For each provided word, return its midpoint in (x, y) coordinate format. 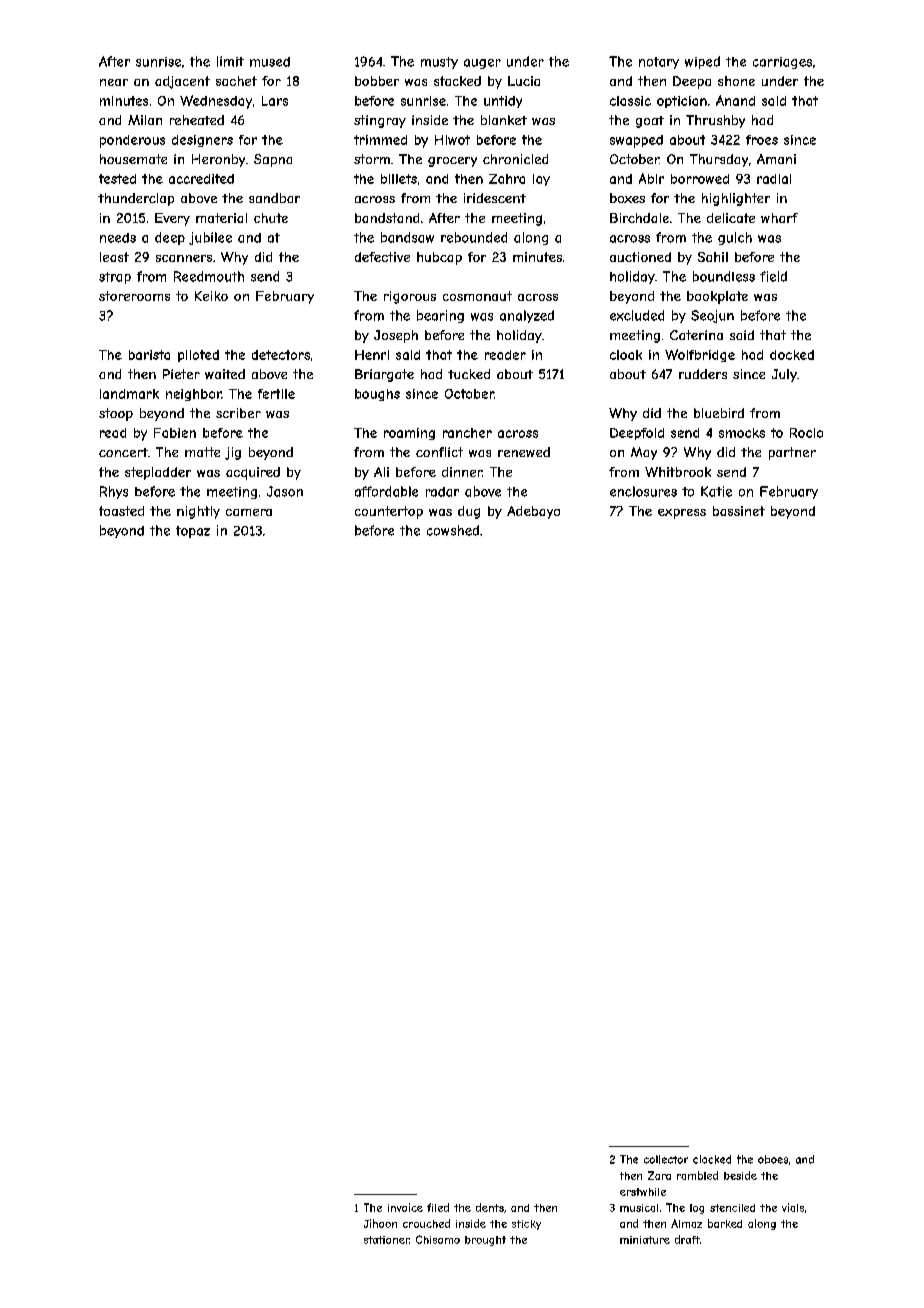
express (682, 514)
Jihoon (380, 1223)
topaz (193, 532)
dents (490, 1207)
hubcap (439, 258)
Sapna (273, 160)
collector (666, 1159)
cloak (626, 355)
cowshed (453, 530)
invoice (405, 1207)
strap (115, 278)
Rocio (806, 433)
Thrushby (715, 121)
